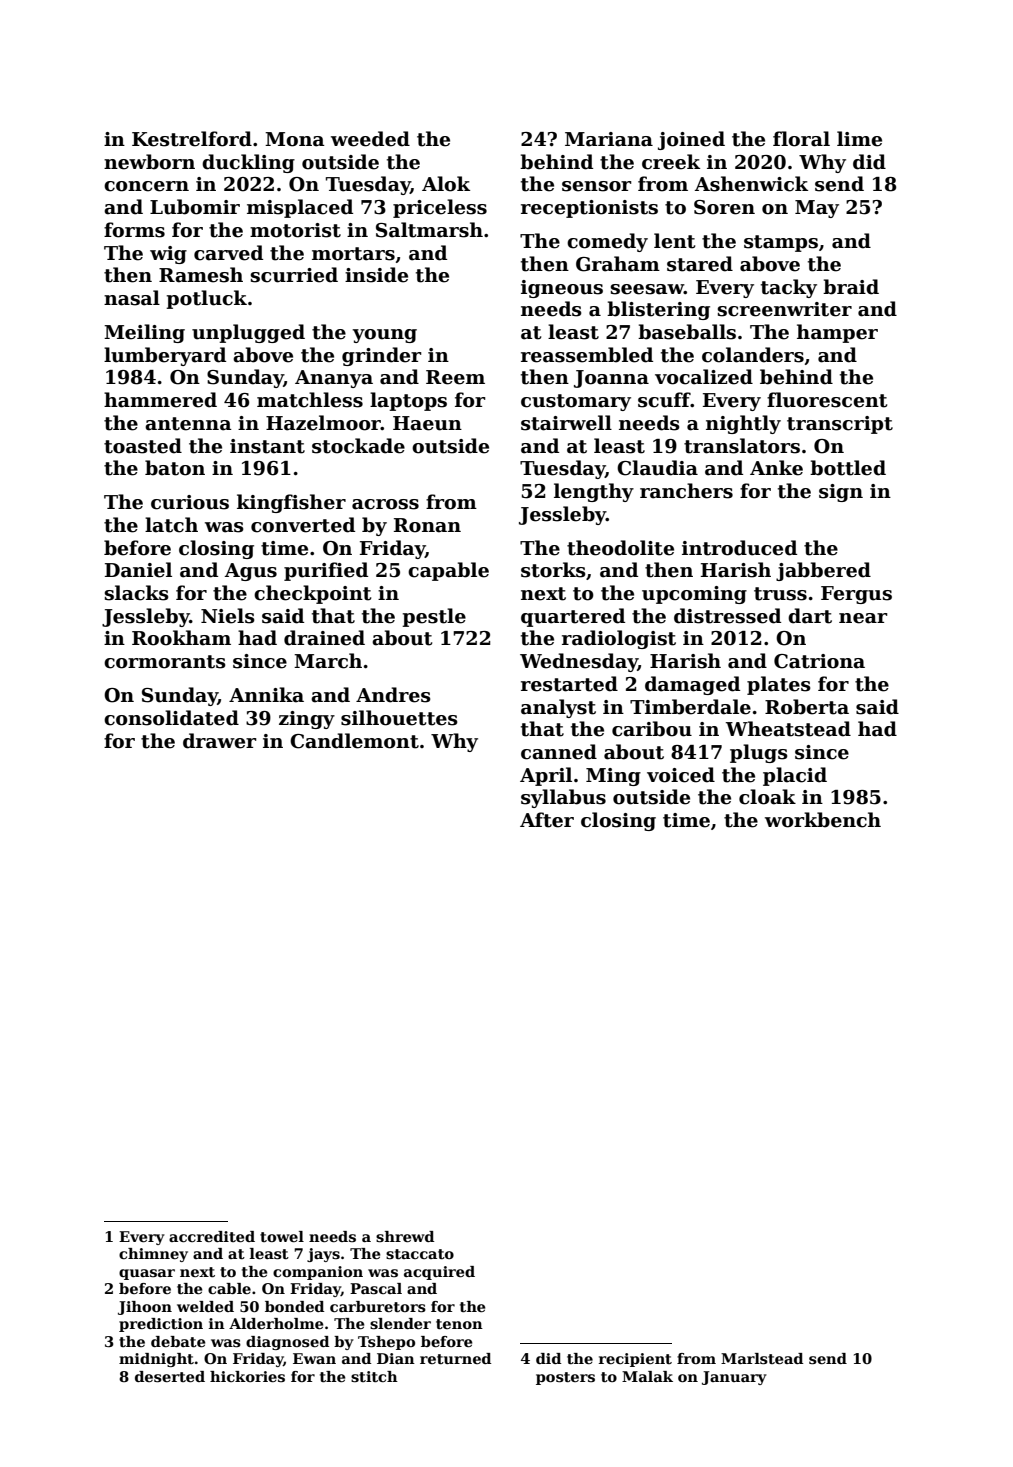 This document has width=1013, height=1467. I want to click on silhouettes, so click(399, 718).
